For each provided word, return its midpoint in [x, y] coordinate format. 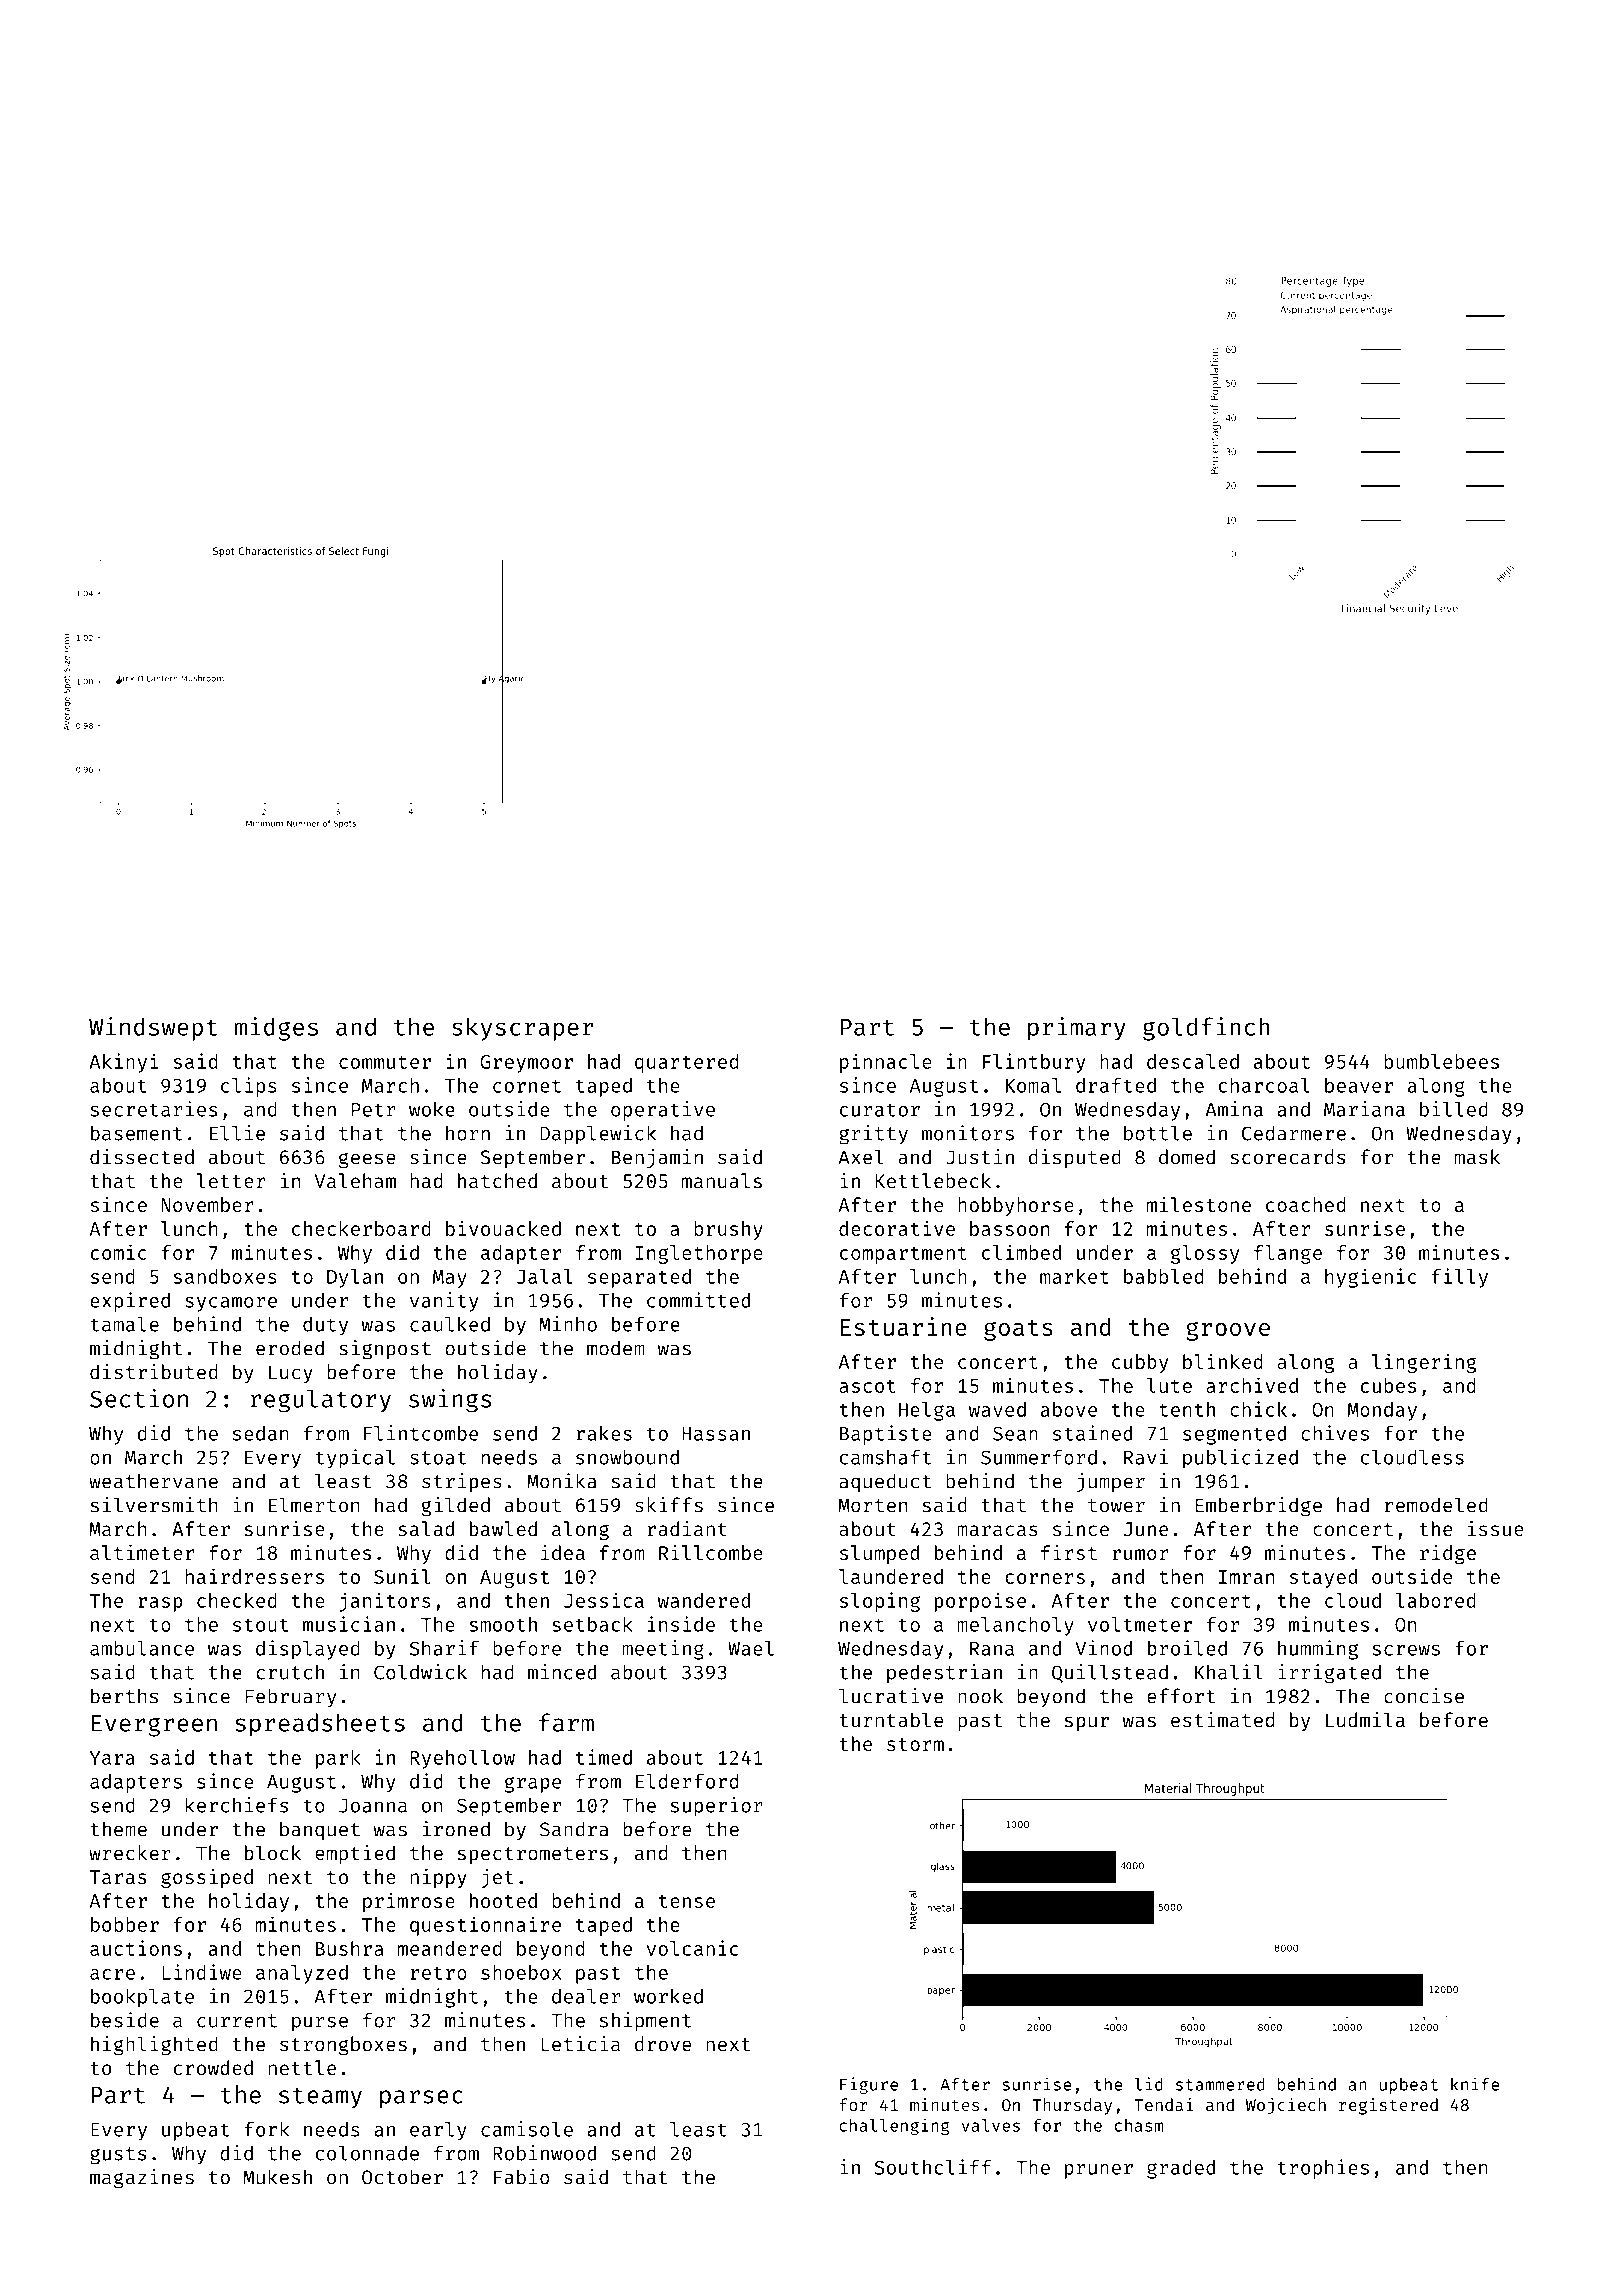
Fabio [522, 2177]
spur [1087, 1723]
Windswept [153, 1029]
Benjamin [657, 1158]
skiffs [669, 1505]
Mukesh [277, 2177]
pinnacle [886, 1063]
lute [1169, 1385]
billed [1454, 1109]
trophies [1323, 2169]
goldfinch [1206, 1029]
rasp [160, 1604]
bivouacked [503, 1228]
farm [566, 1722]
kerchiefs [237, 1805]
